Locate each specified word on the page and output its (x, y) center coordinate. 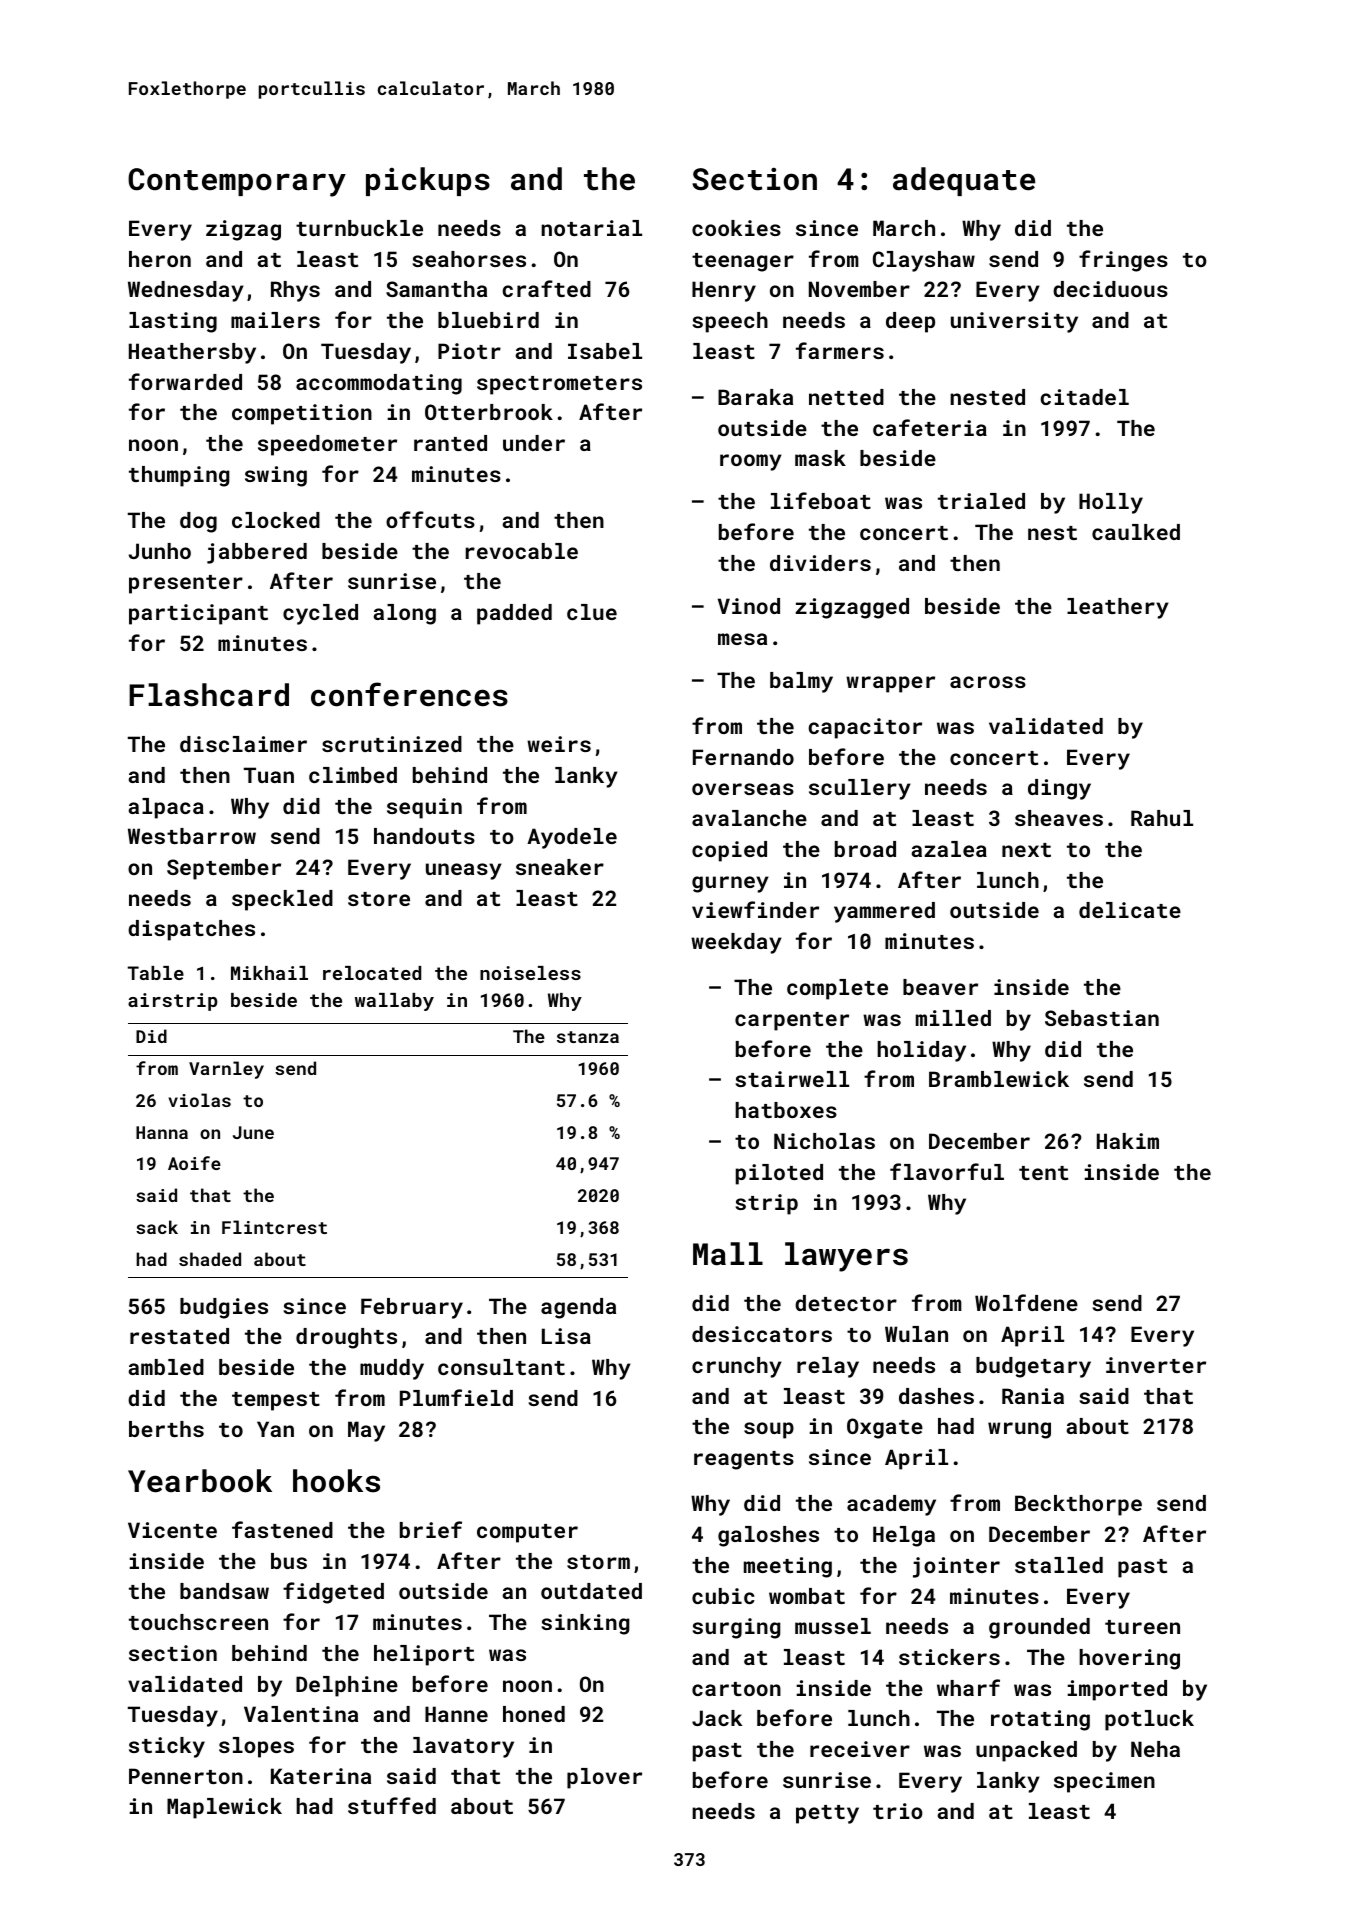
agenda (578, 1308)
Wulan (916, 1334)
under (534, 443)
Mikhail (269, 973)
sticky (167, 1747)
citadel (1084, 397)
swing (276, 476)
